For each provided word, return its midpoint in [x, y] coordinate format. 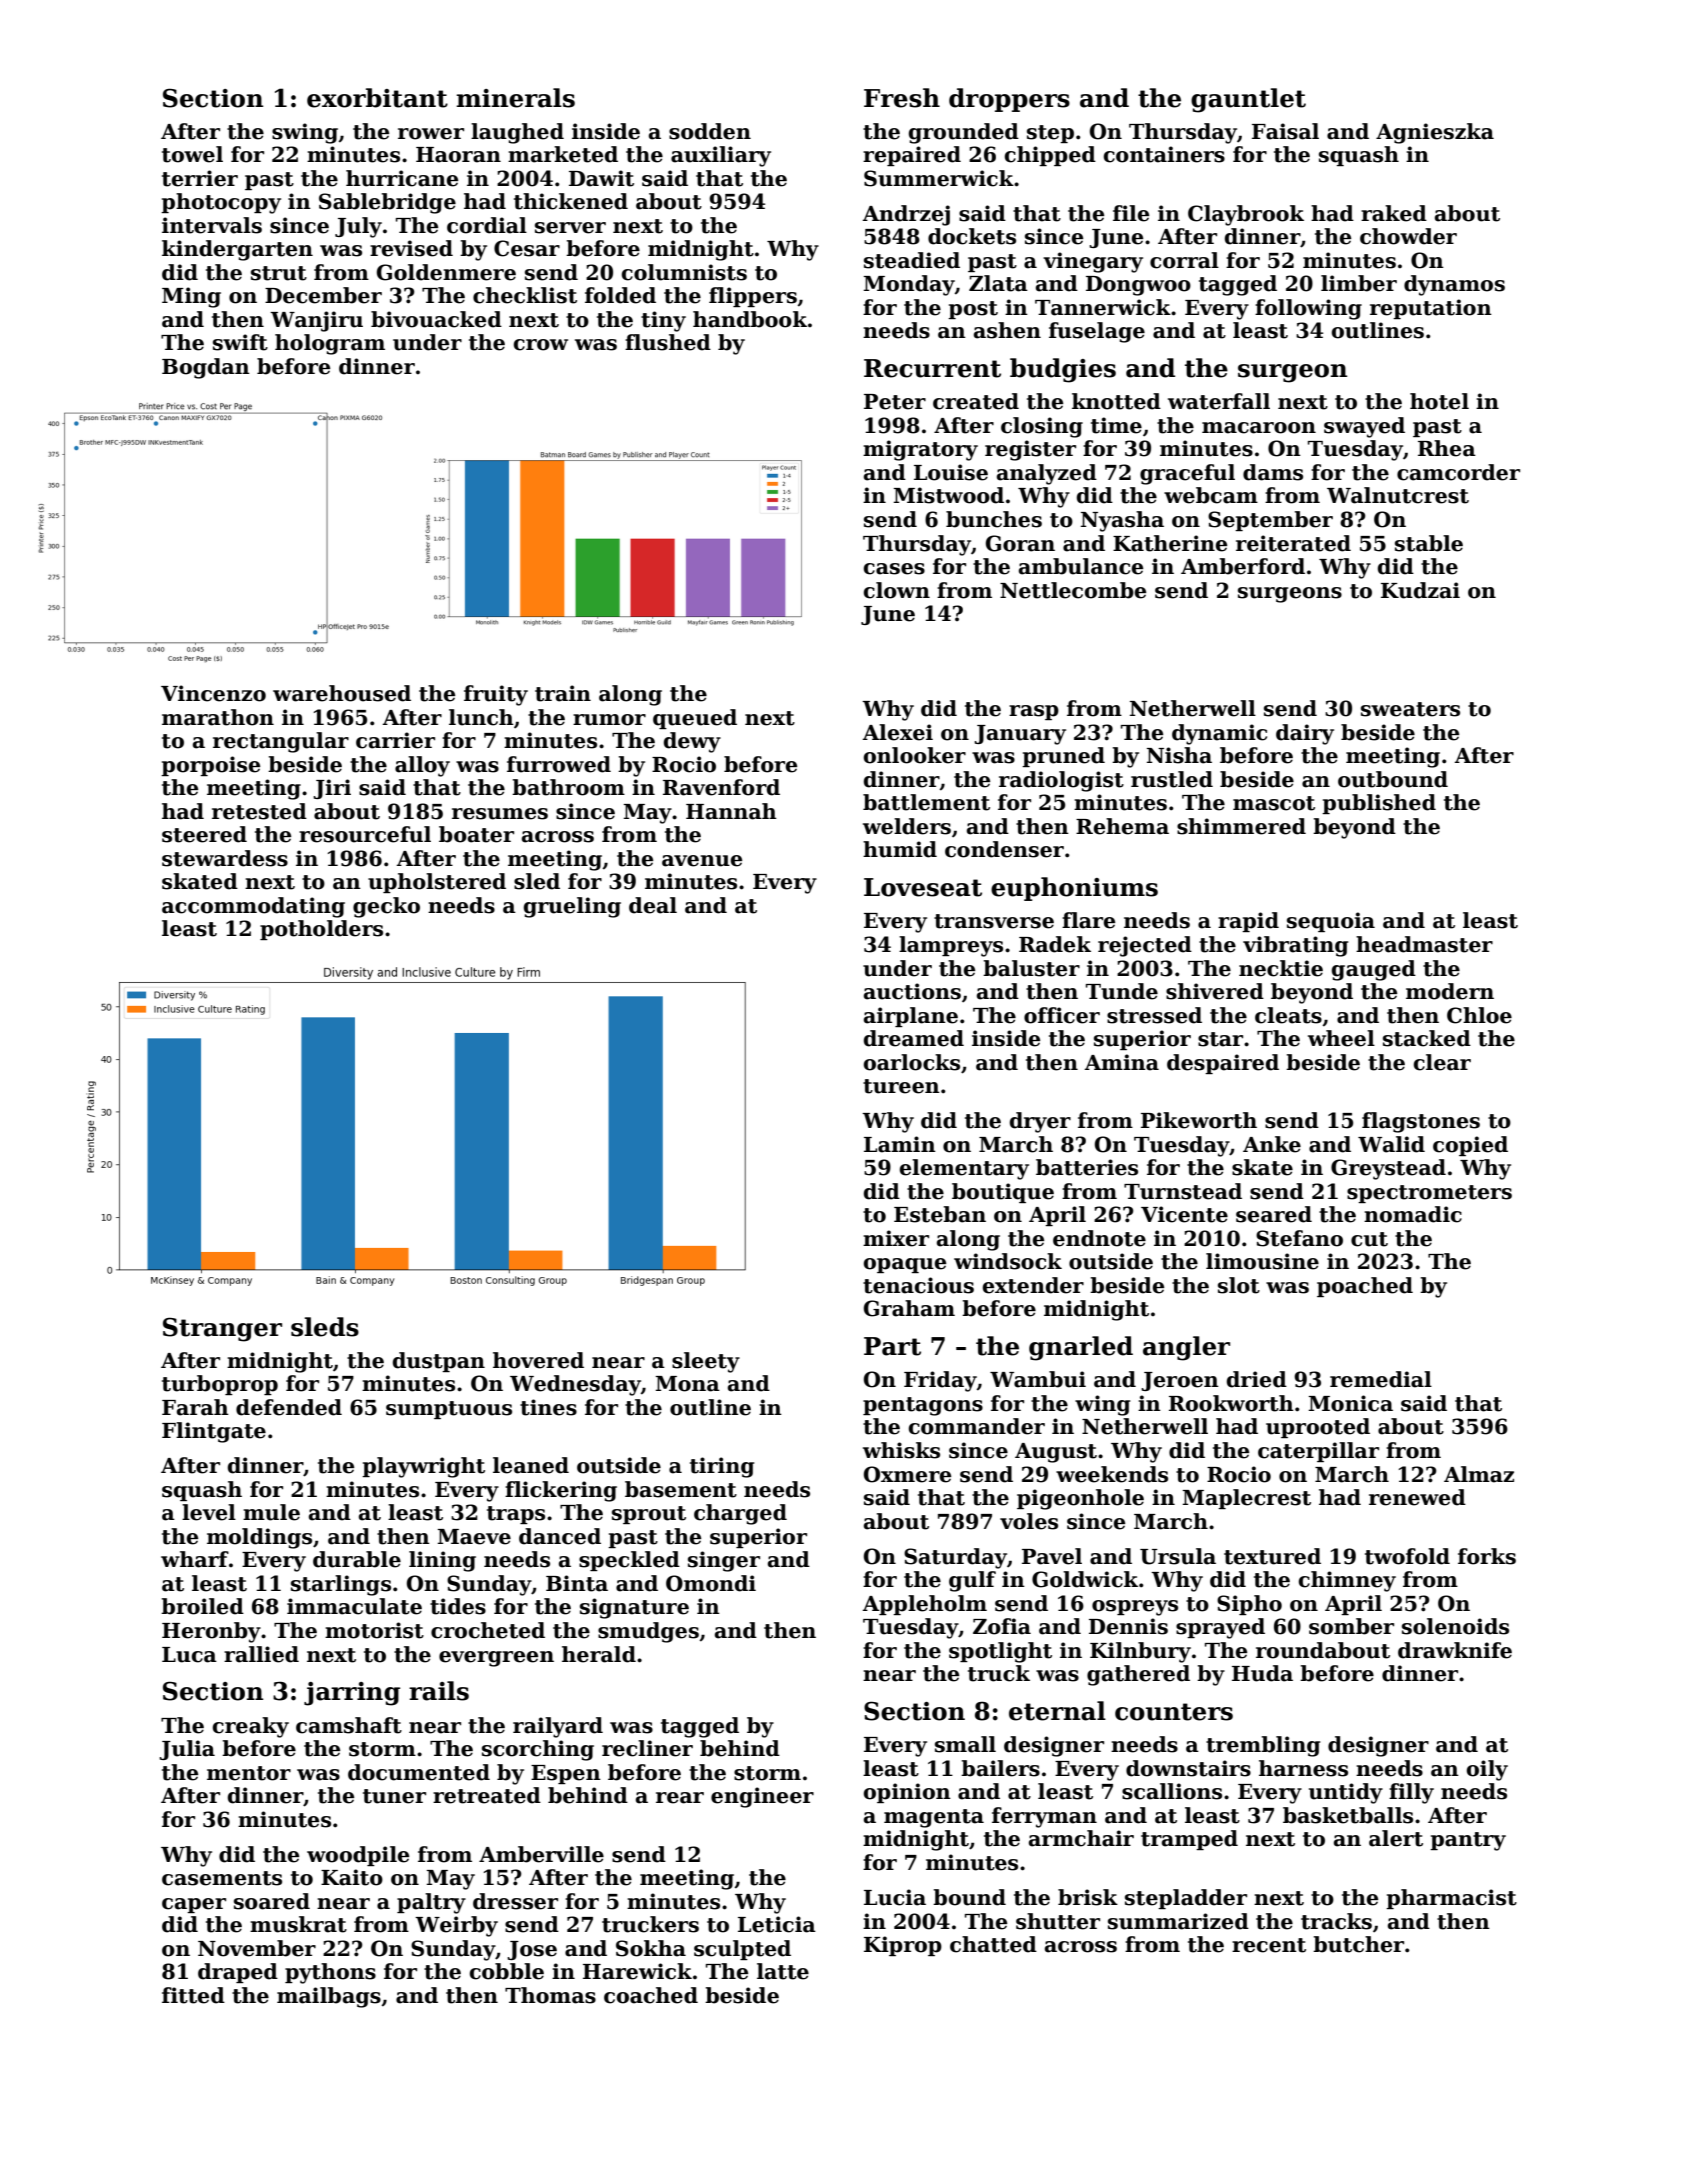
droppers [1009, 100]
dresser [515, 1901]
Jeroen [1180, 1381]
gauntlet [1248, 100]
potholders [321, 930]
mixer [896, 1238]
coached [651, 1995]
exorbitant [377, 98]
